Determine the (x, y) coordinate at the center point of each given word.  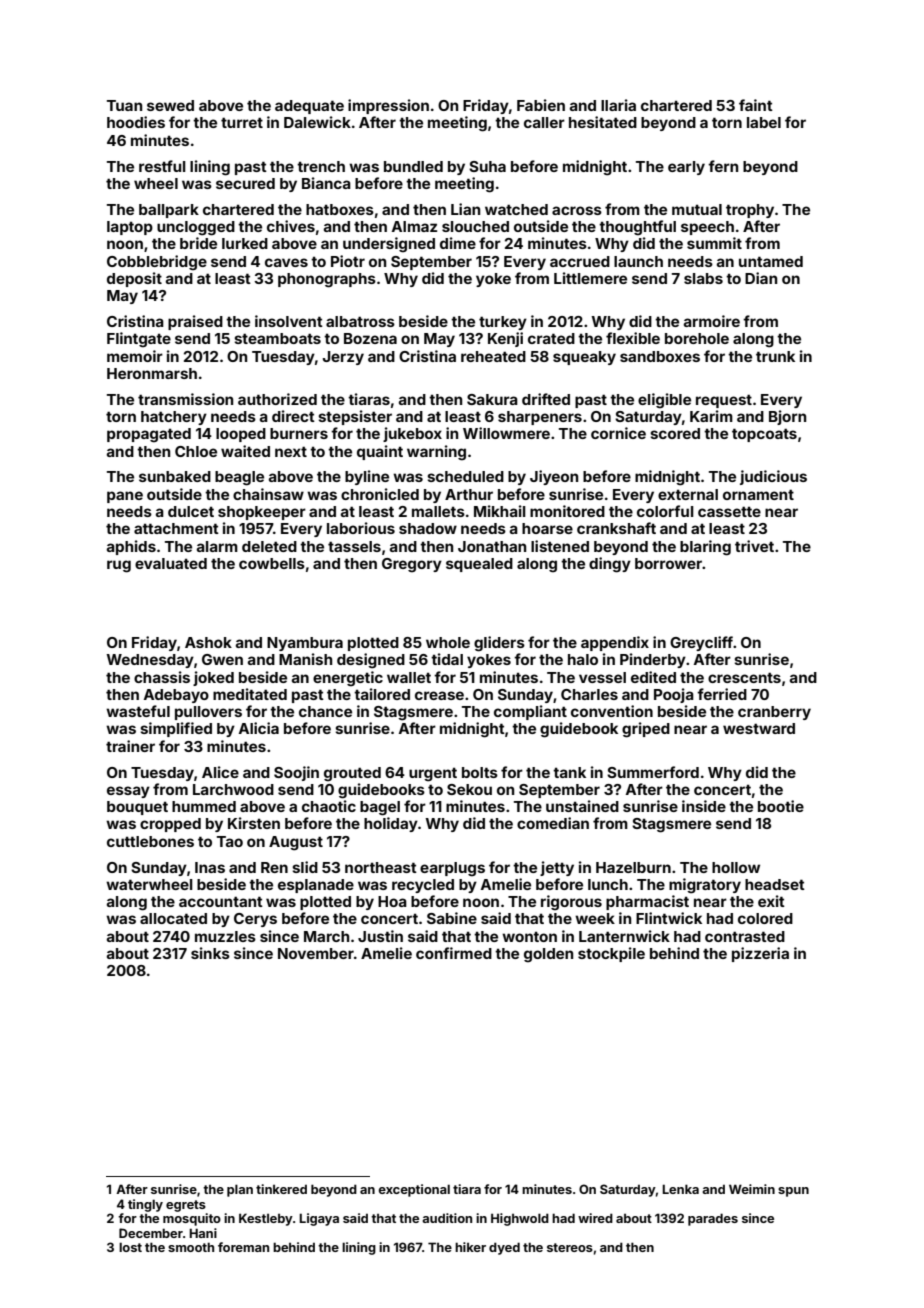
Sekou (469, 789)
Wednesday (150, 661)
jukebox (412, 434)
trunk (775, 356)
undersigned (389, 245)
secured (245, 183)
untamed (771, 261)
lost (130, 1247)
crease (439, 695)
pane (125, 497)
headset (775, 884)
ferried (722, 694)
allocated (173, 918)
